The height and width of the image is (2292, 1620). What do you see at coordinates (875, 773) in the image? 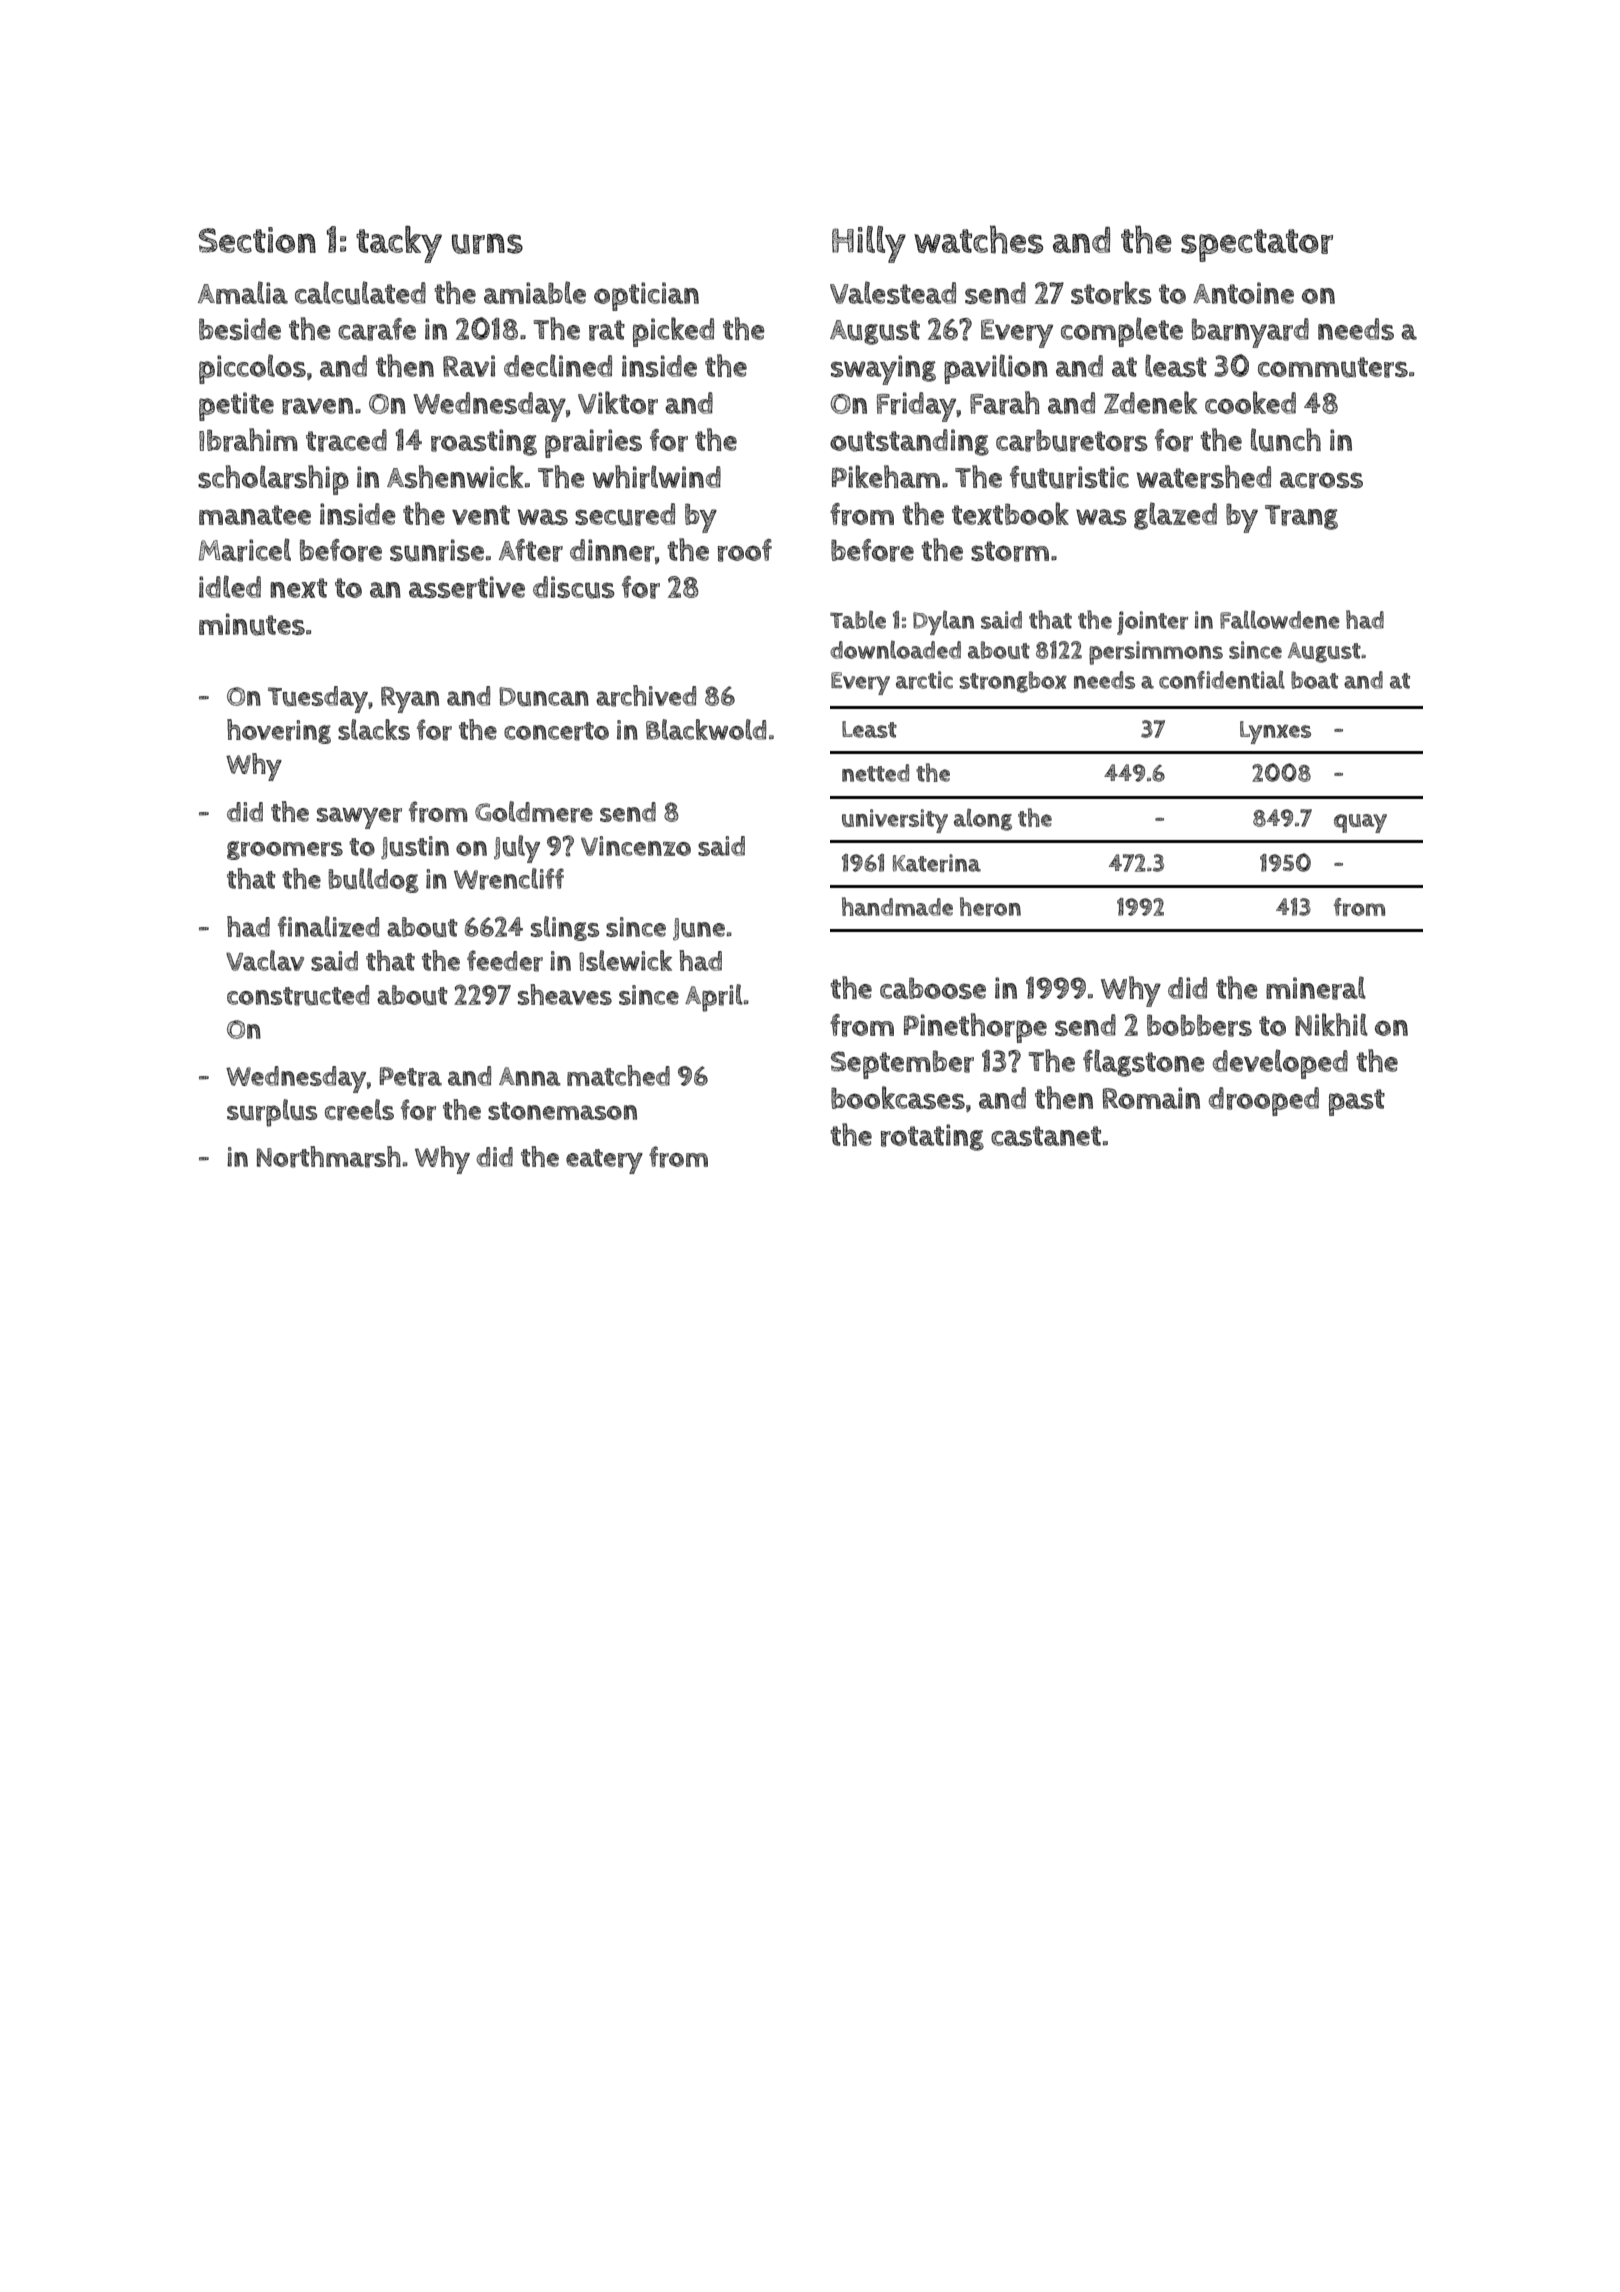
I see `netted` at bounding box center [875, 773].
